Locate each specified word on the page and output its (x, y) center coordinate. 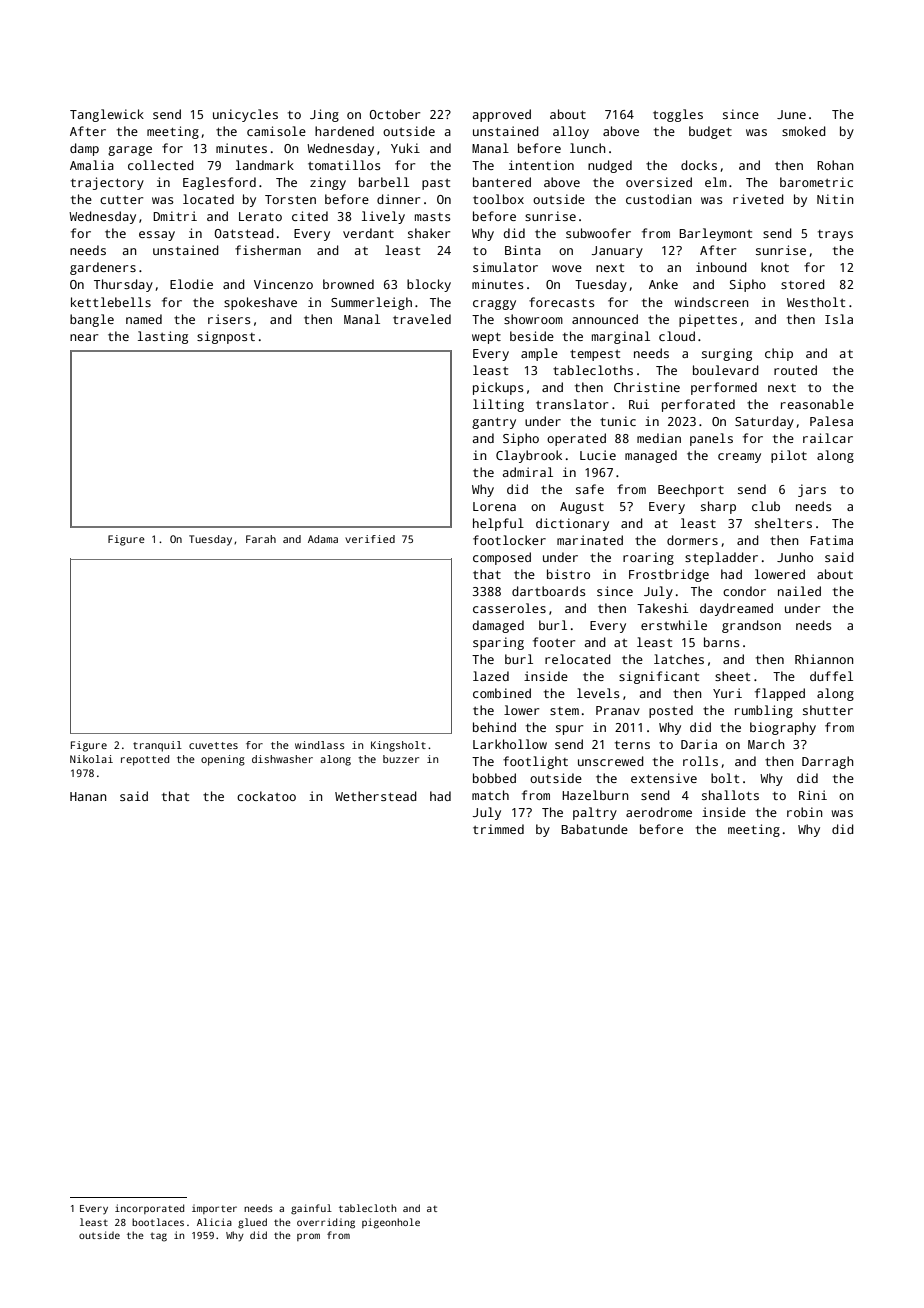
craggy (494, 305)
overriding (326, 1223)
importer (214, 1209)
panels (711, 439)
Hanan (88, 796)
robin (805, 812)
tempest (595, 355)
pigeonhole (391, 1223)
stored (803, 284)
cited (310, 216)
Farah (261, 539)
